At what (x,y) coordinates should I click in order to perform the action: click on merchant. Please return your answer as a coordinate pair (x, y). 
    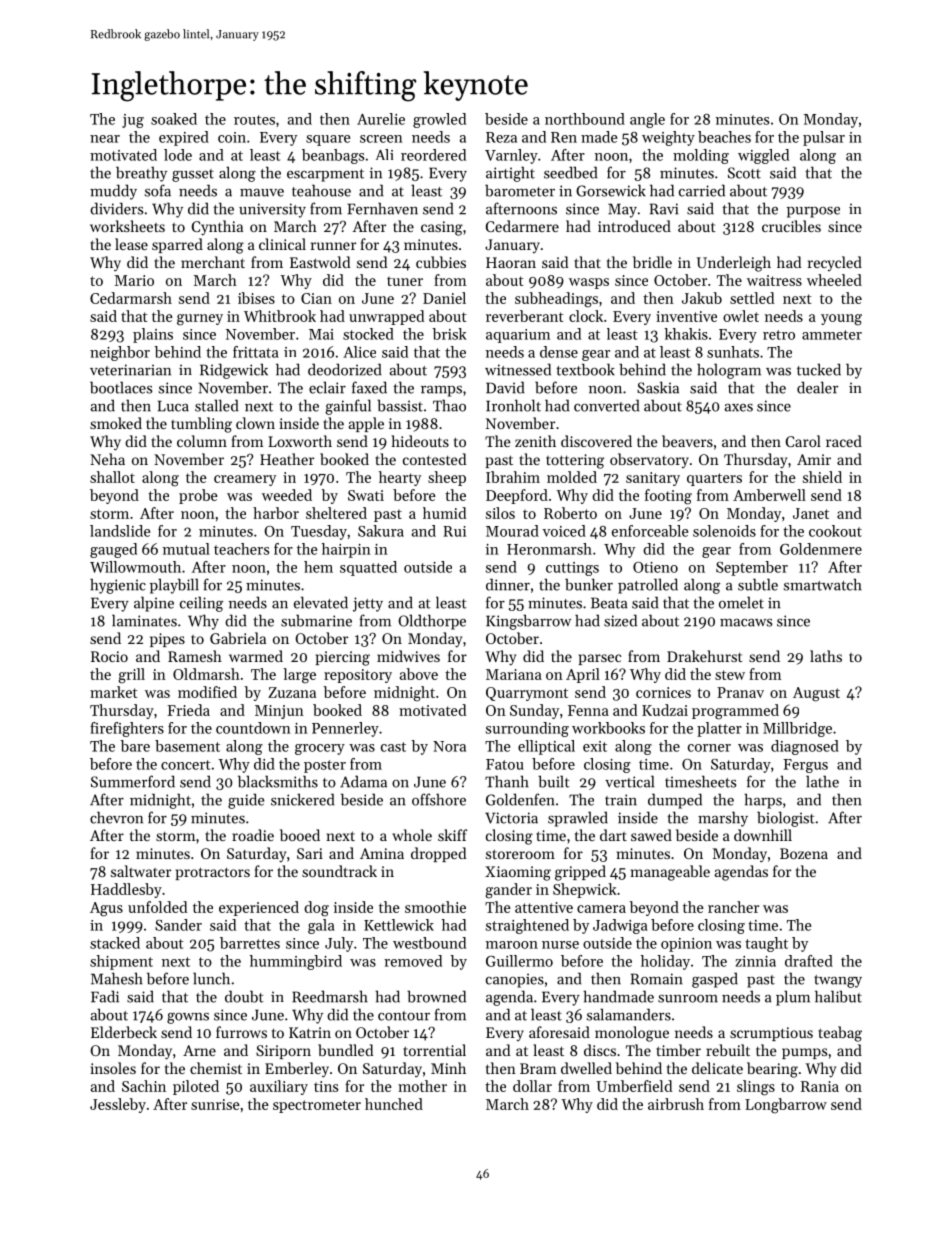
    Looking at the image, I should click on (213, 262).
